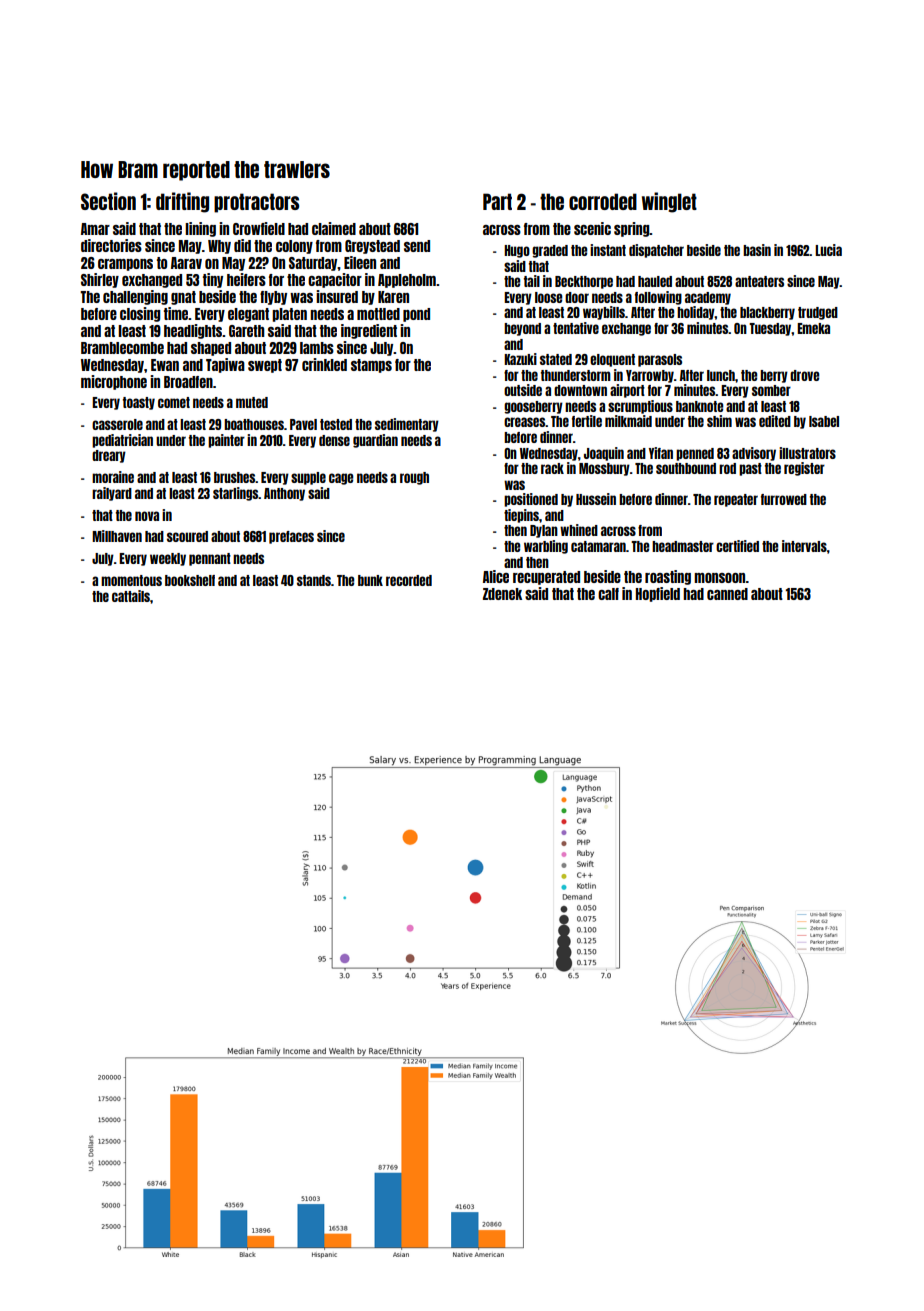 Image resolution: width=924 pixels, height=1311 pixels. I want to click on repeater, so click(736, 500).
